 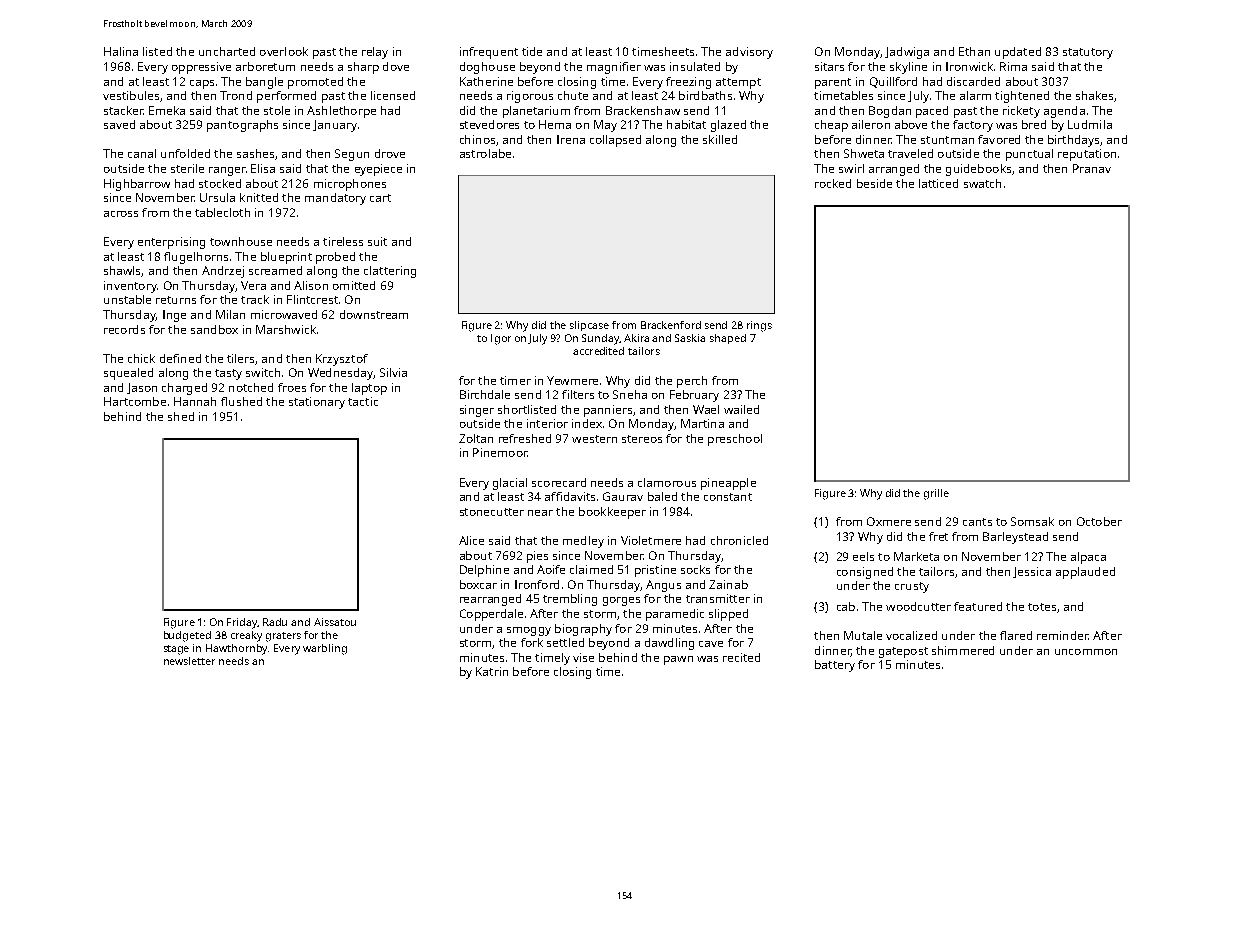 I want to click on Jadwiga, so click(x=907, y=53).
